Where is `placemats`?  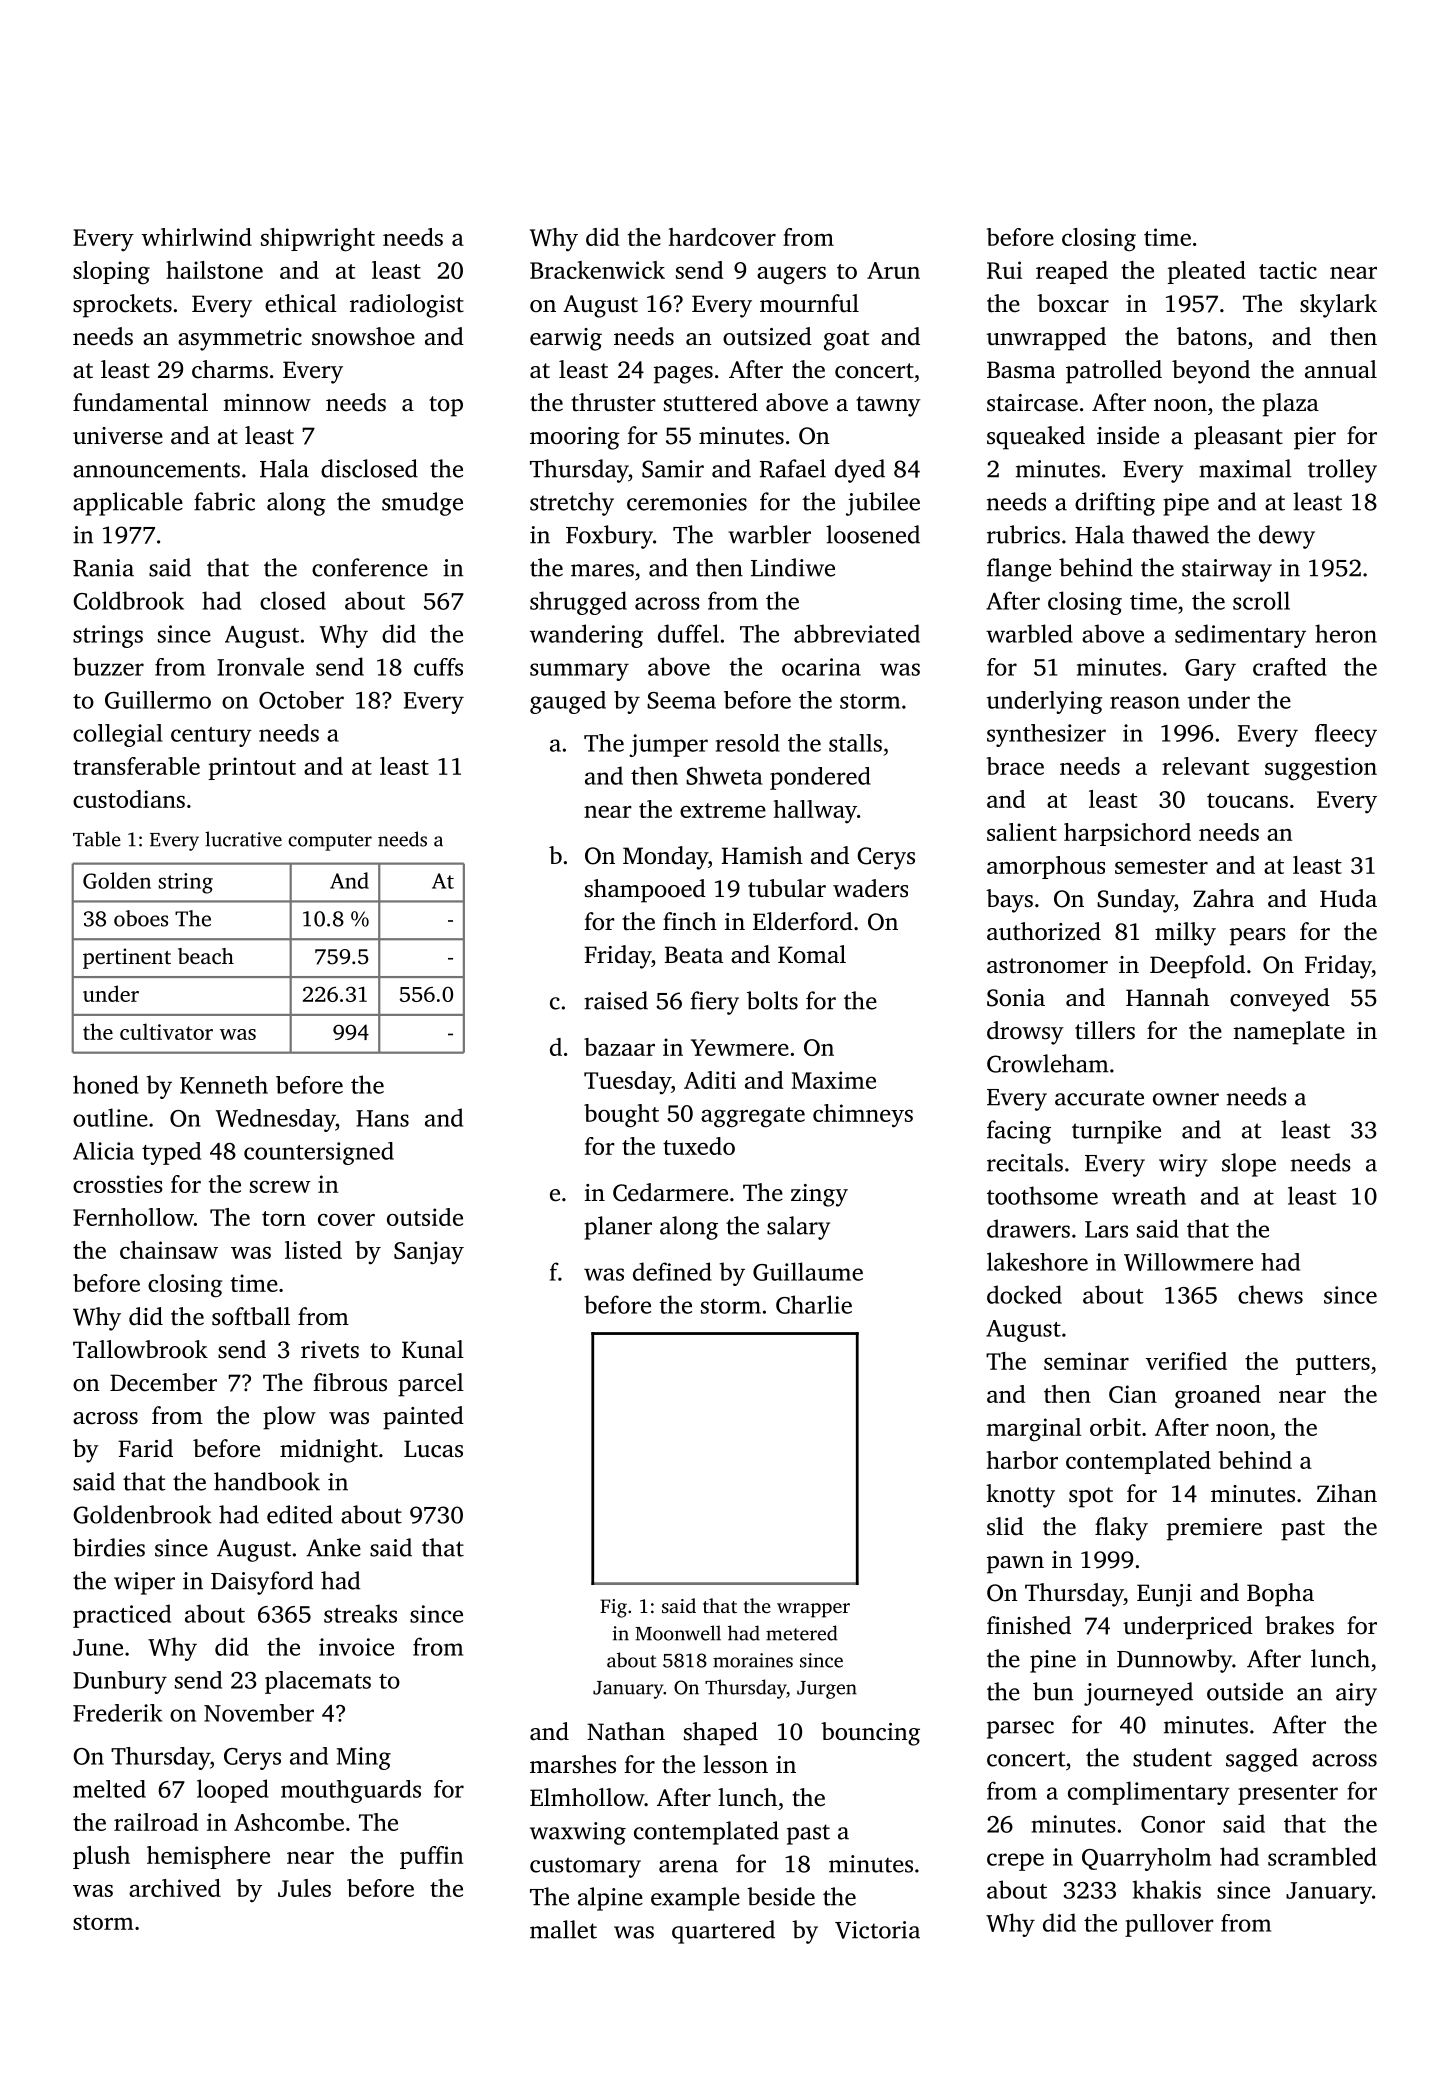
placemats is located at coordinates (318, 1682).
